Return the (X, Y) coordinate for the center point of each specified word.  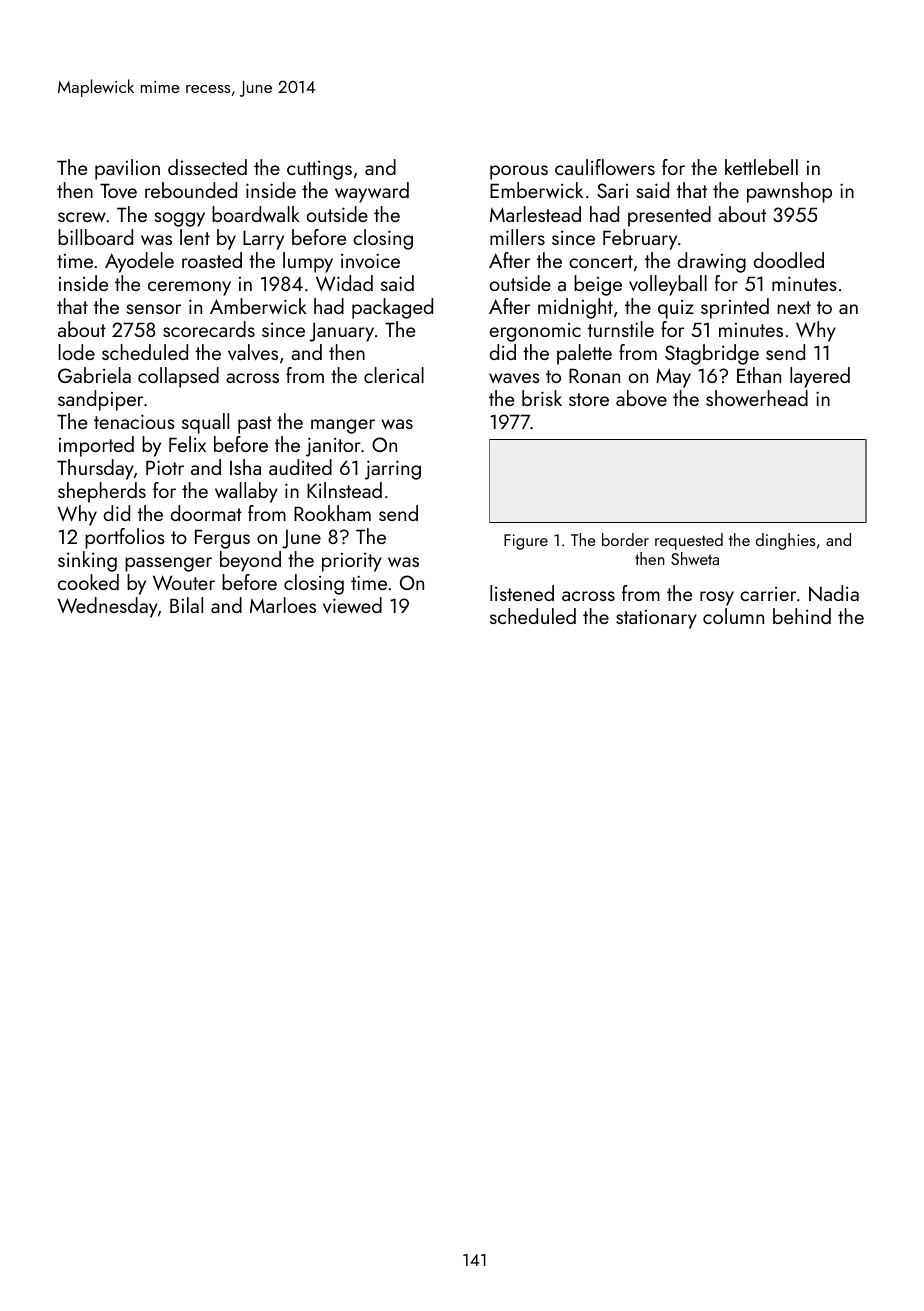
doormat (206, 513)
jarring (393, 470)
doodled (788, 260)
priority (352, 562)
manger (343, 426)
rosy (717, 598)
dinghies (785, 541)
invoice (370, 260)
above (641, 398)
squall (205, 423)
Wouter (184, 582)
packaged (392, 308)
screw (82, 217)
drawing (711, 262)
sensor (153, 309)
